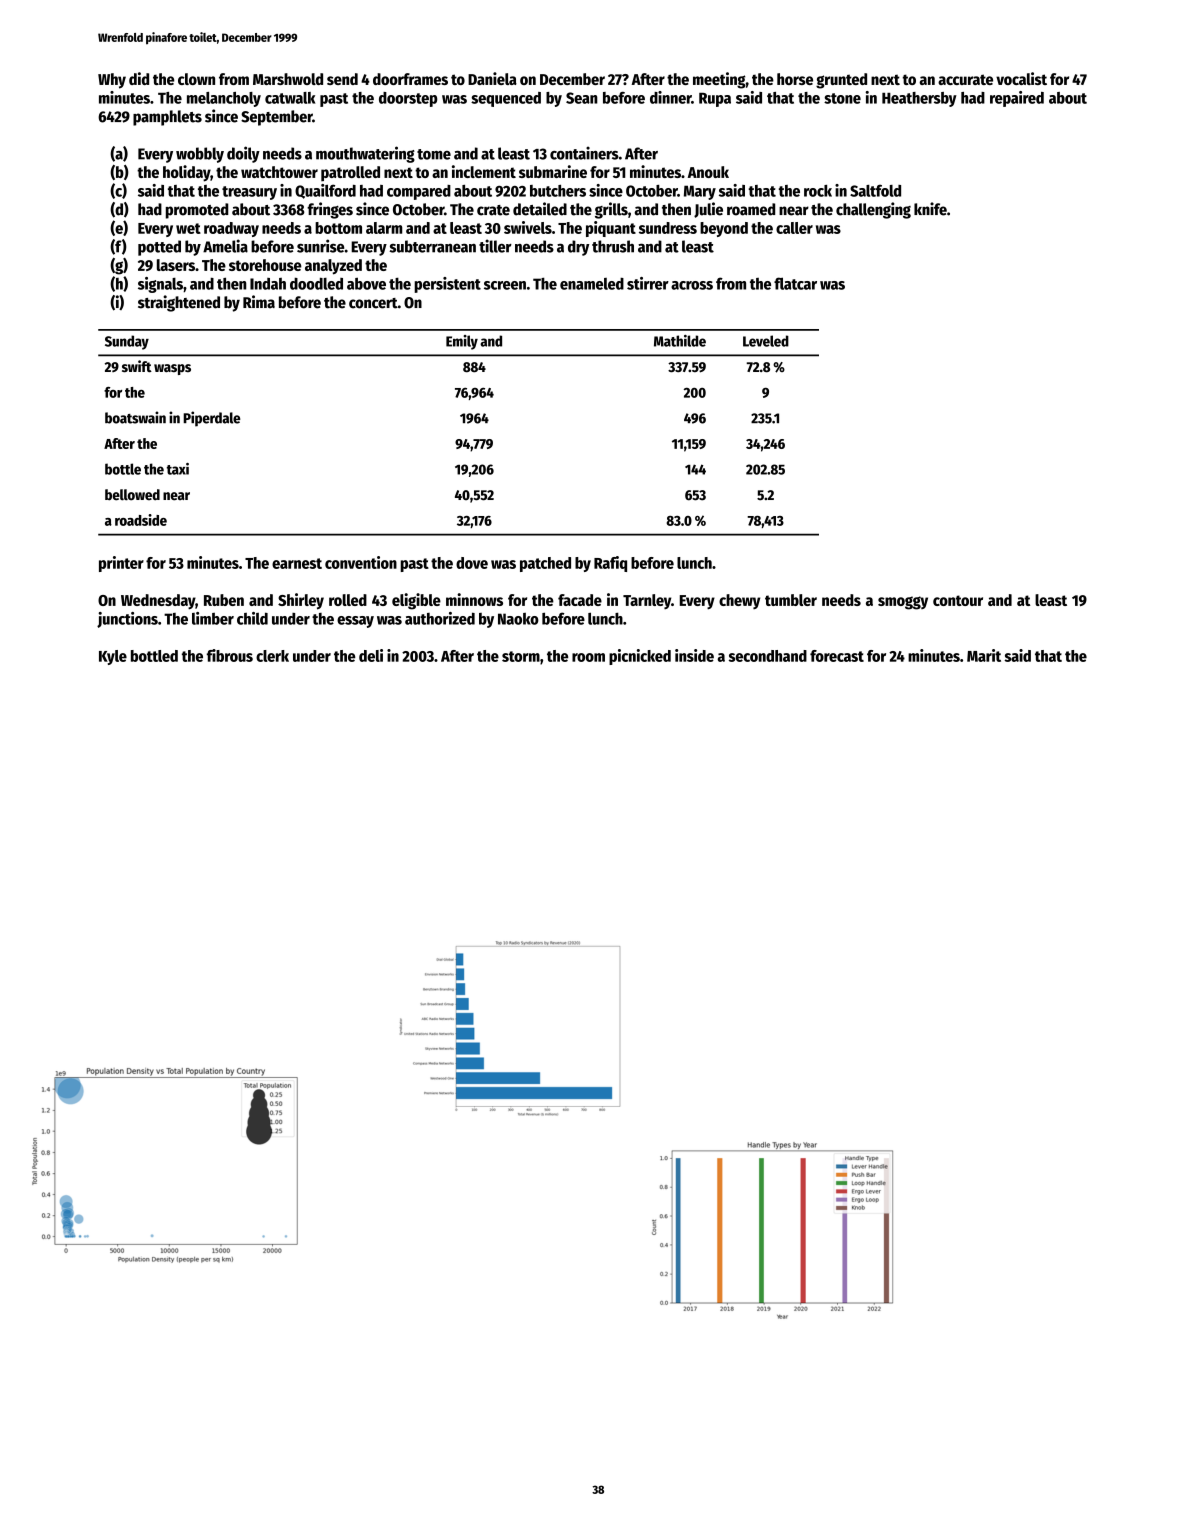 The image size is (1185, 1534). What do you see at coordinates (841, 81) in the page?
I see `grunted` at bounding box center [841, 81].
